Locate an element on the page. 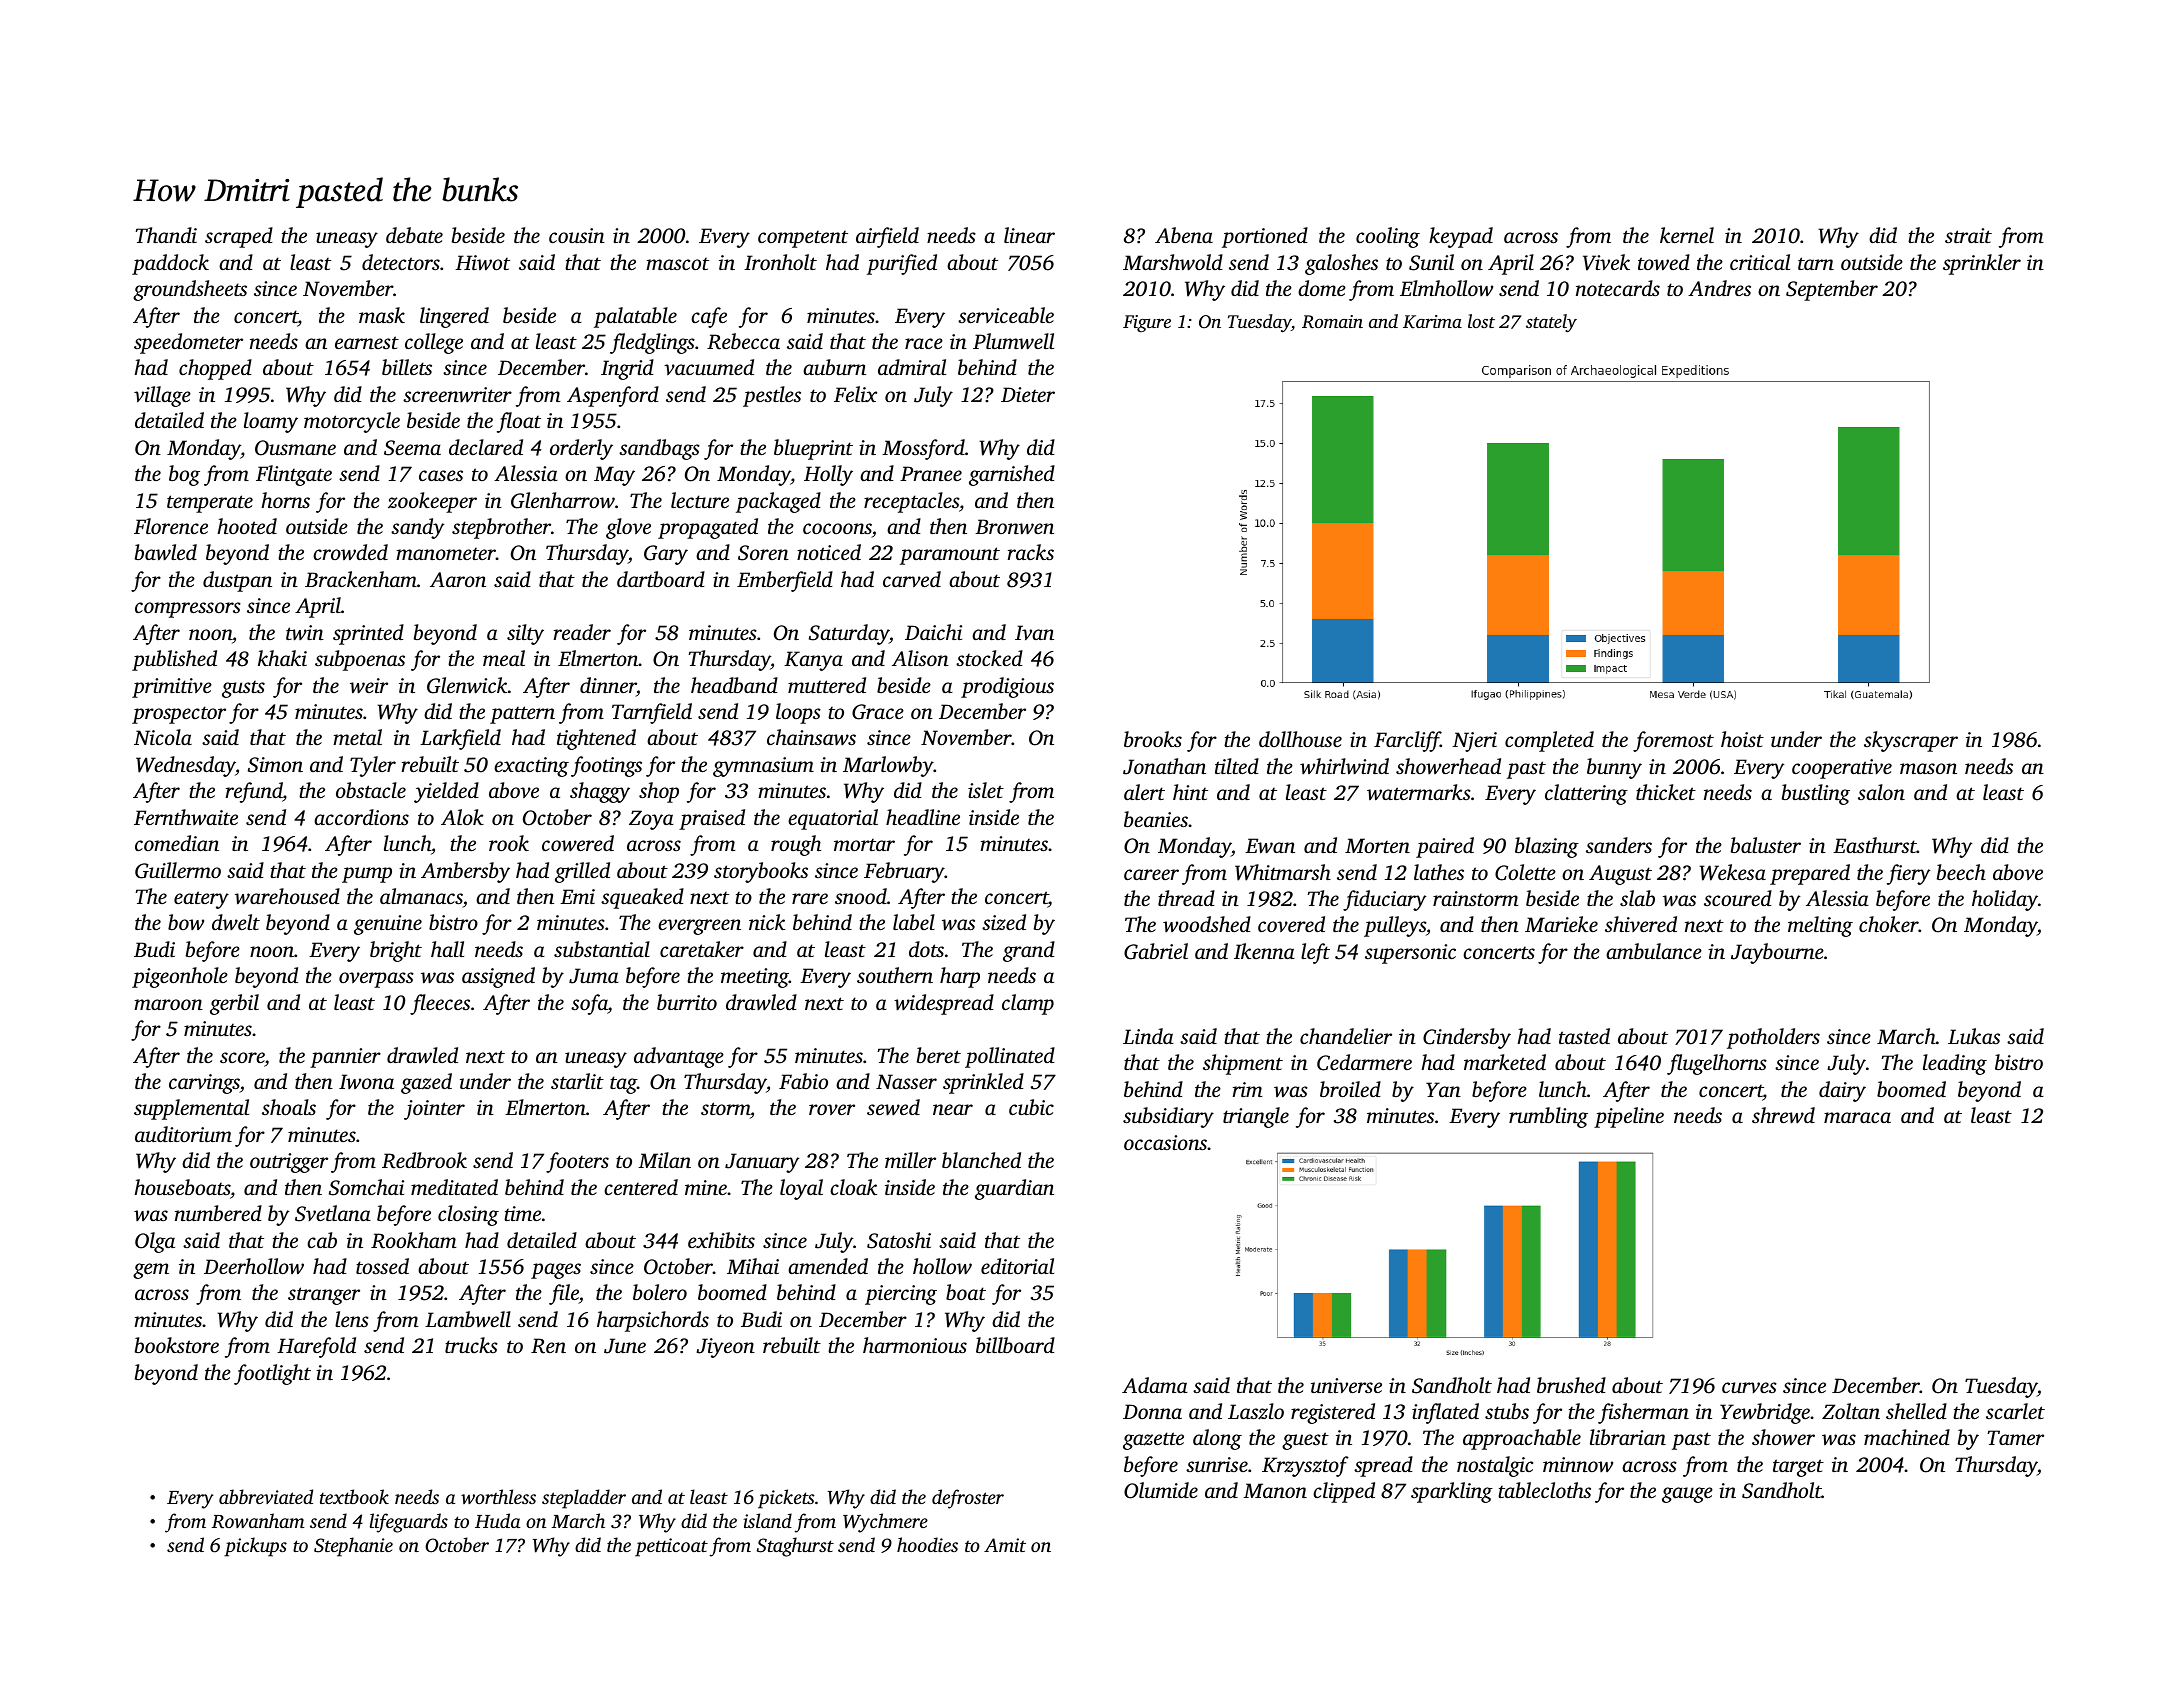 The image size is (2178, 1683). headline is located at coordinates (923, 817).
